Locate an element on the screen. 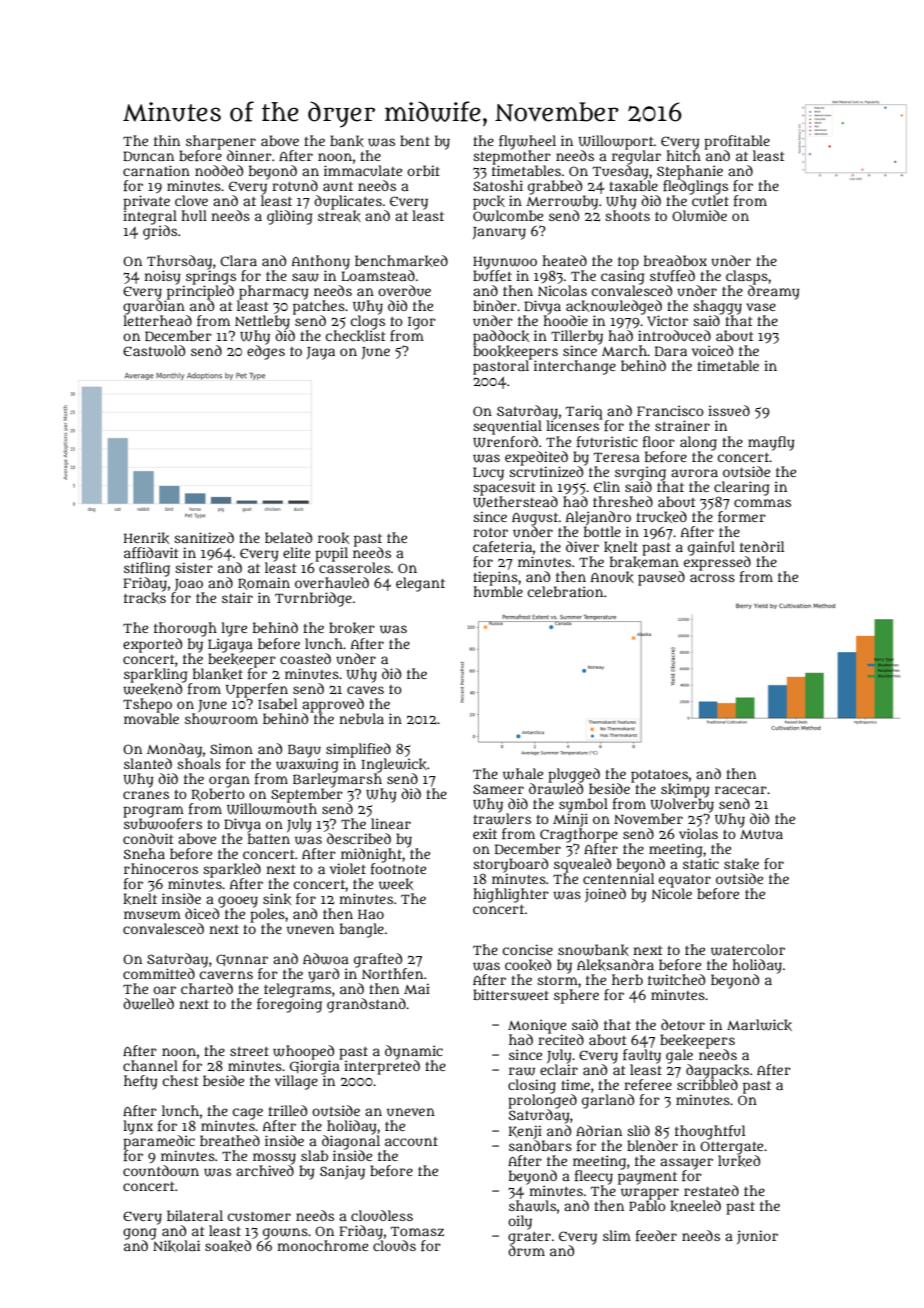 The image size is (924, 1308). celebration is located at coordinates (565, 591).
